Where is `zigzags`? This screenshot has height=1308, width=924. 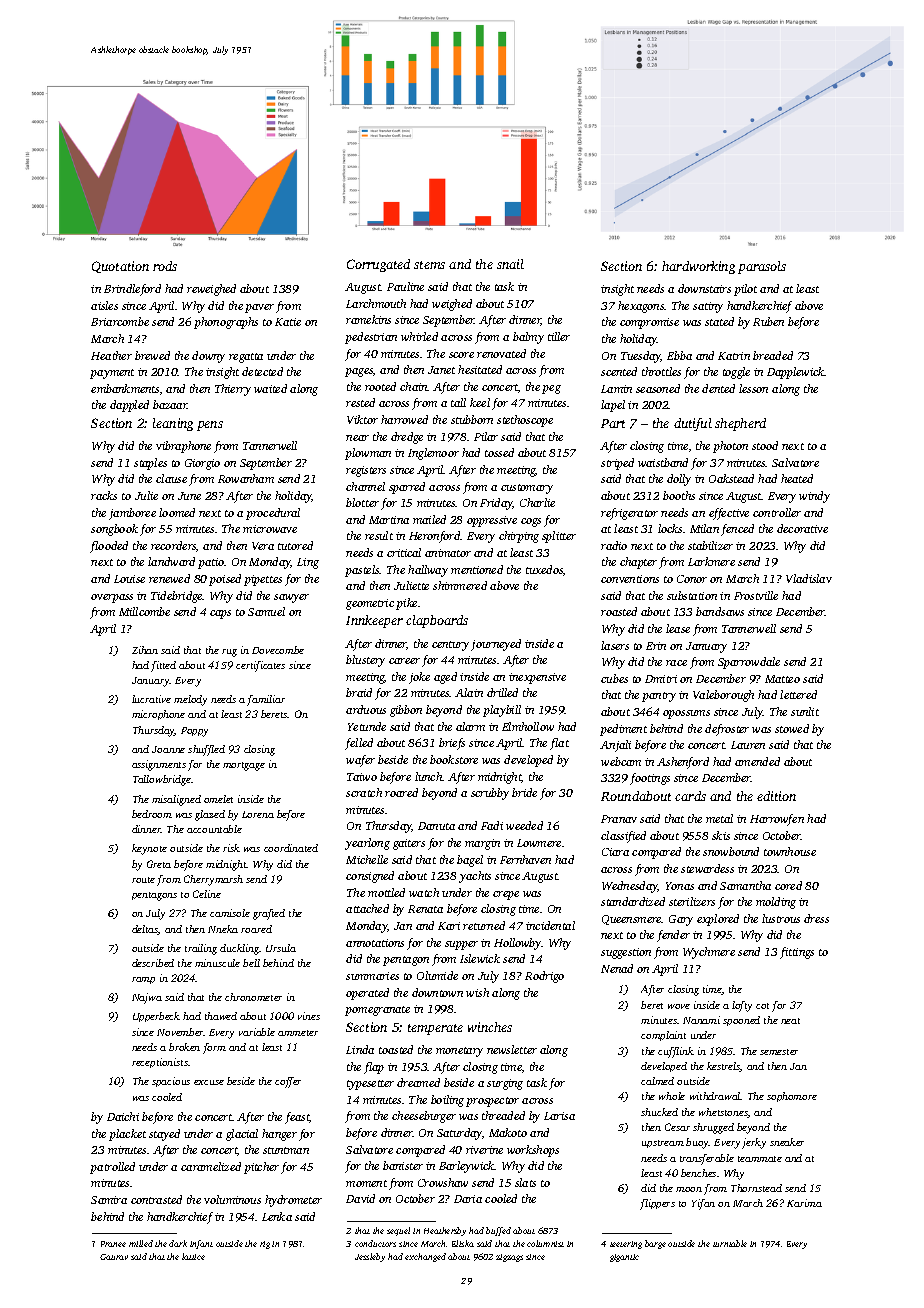
zigzags is located at coordinates (509, 1258).
